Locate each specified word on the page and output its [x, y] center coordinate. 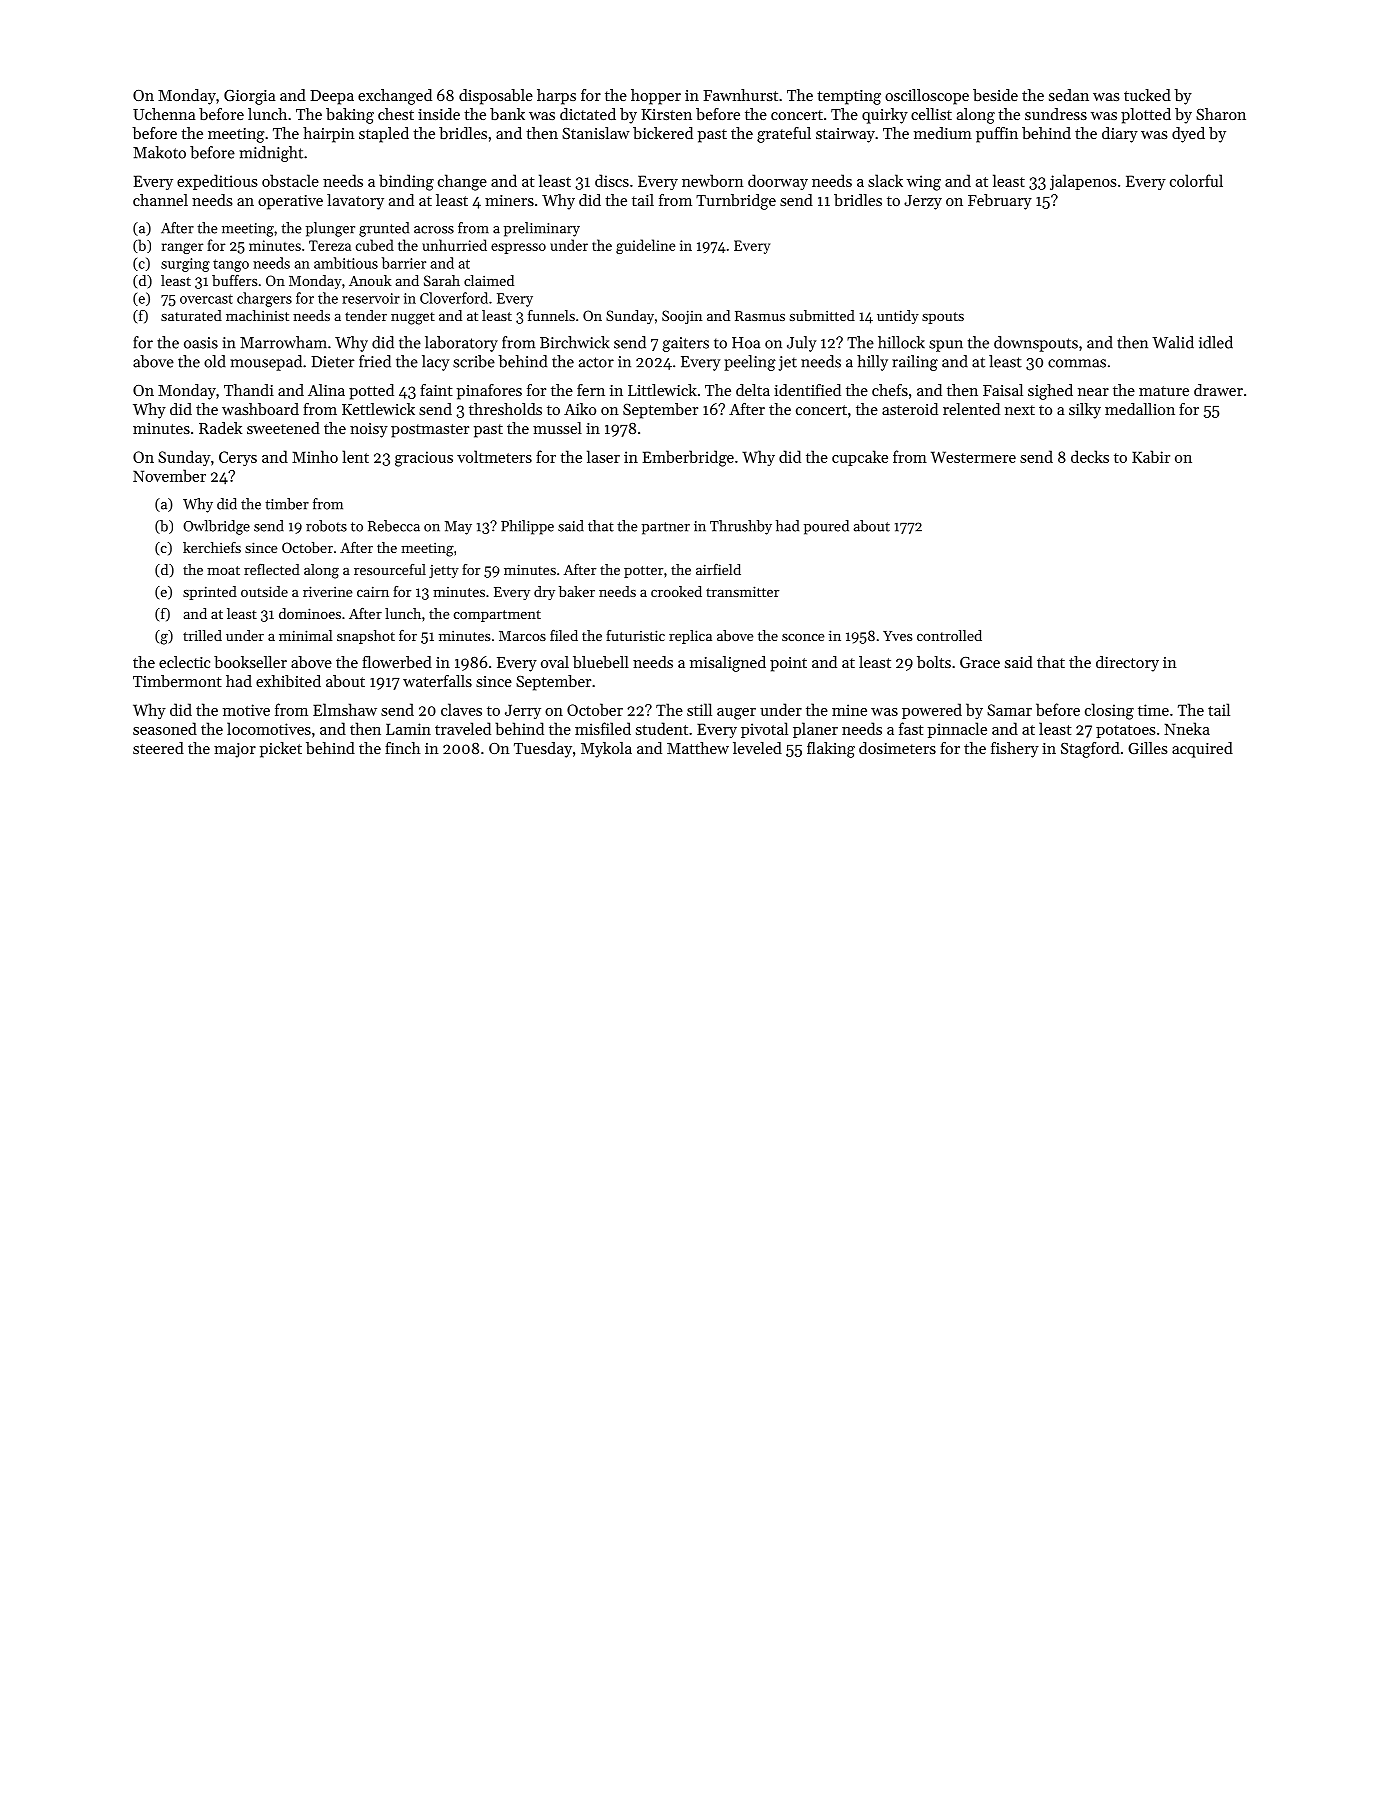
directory [1127, 664]
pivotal [764, 730]
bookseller [250, 662]
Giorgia [250, 97]
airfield [718, 569]
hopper [656, 97]
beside [995, 95]
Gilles [1148, 748]
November [169, 475]
